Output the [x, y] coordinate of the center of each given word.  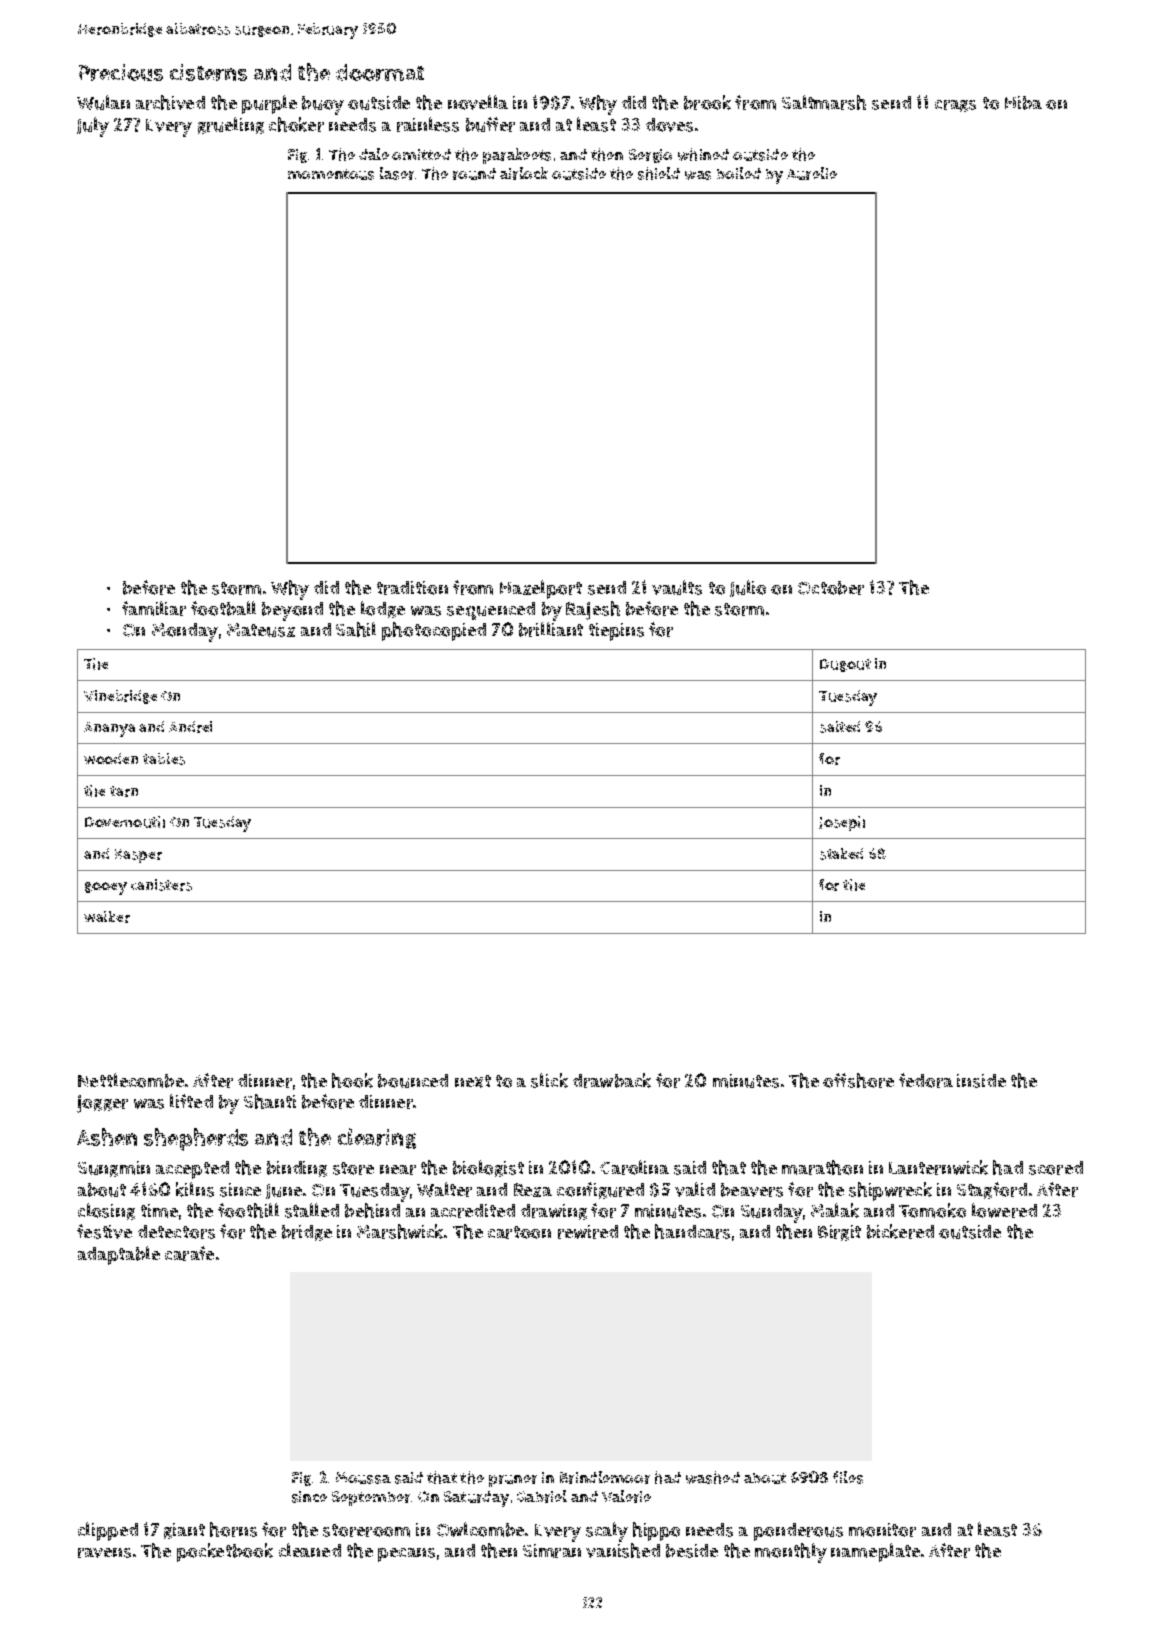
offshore [858, 1080]
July [93, 127]
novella [478, 102]
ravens [104, 1553]
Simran [552, 1551]
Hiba [1023, 103]
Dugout [845, 665]
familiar [154, 608]
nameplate [875, 1552]
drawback [612, 1080]
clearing [377, 1138]
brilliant [551, 629]
